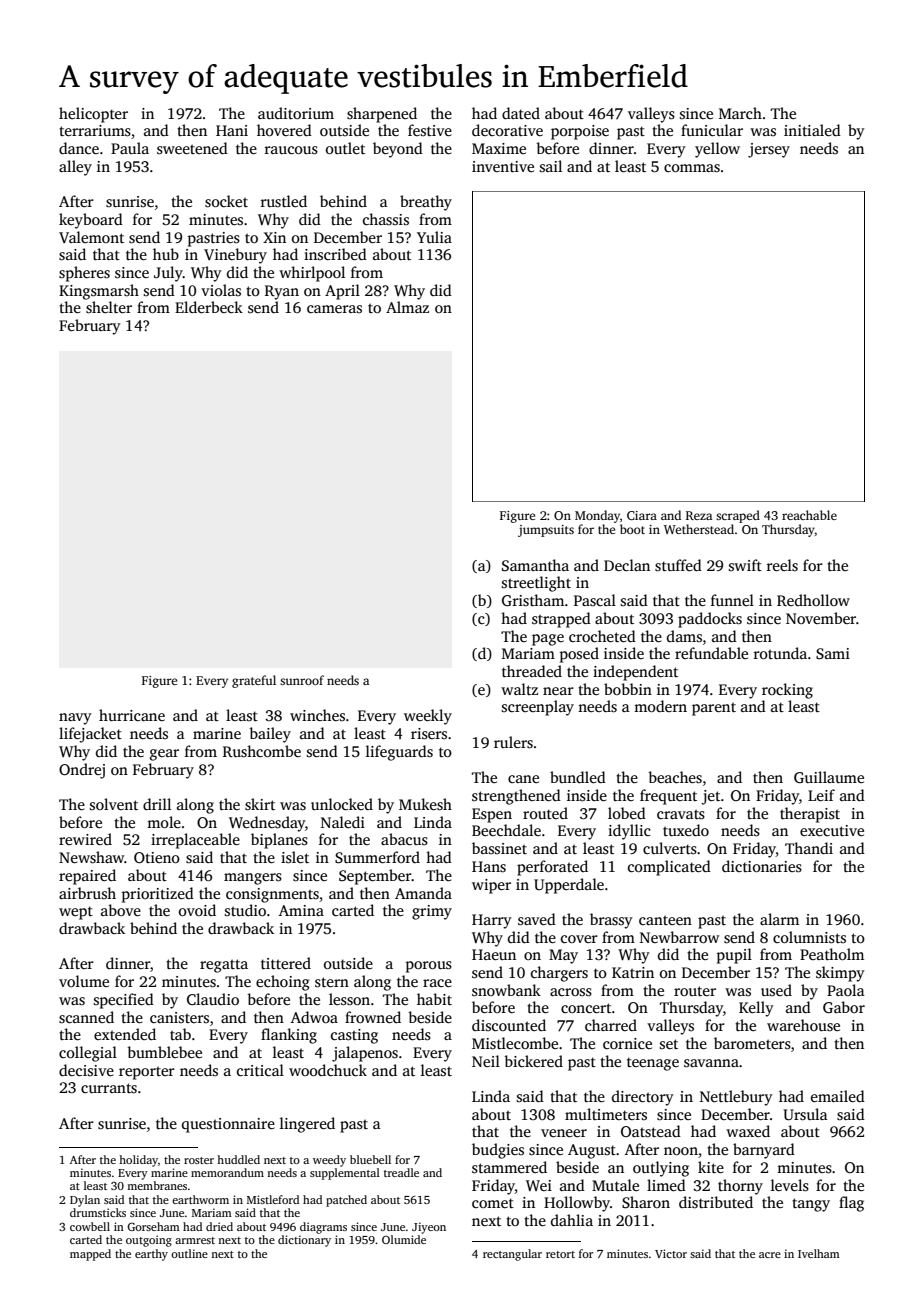  Describe the element at coordinates (296, 113) in the screenshot. I see `auditorium` at that location.
